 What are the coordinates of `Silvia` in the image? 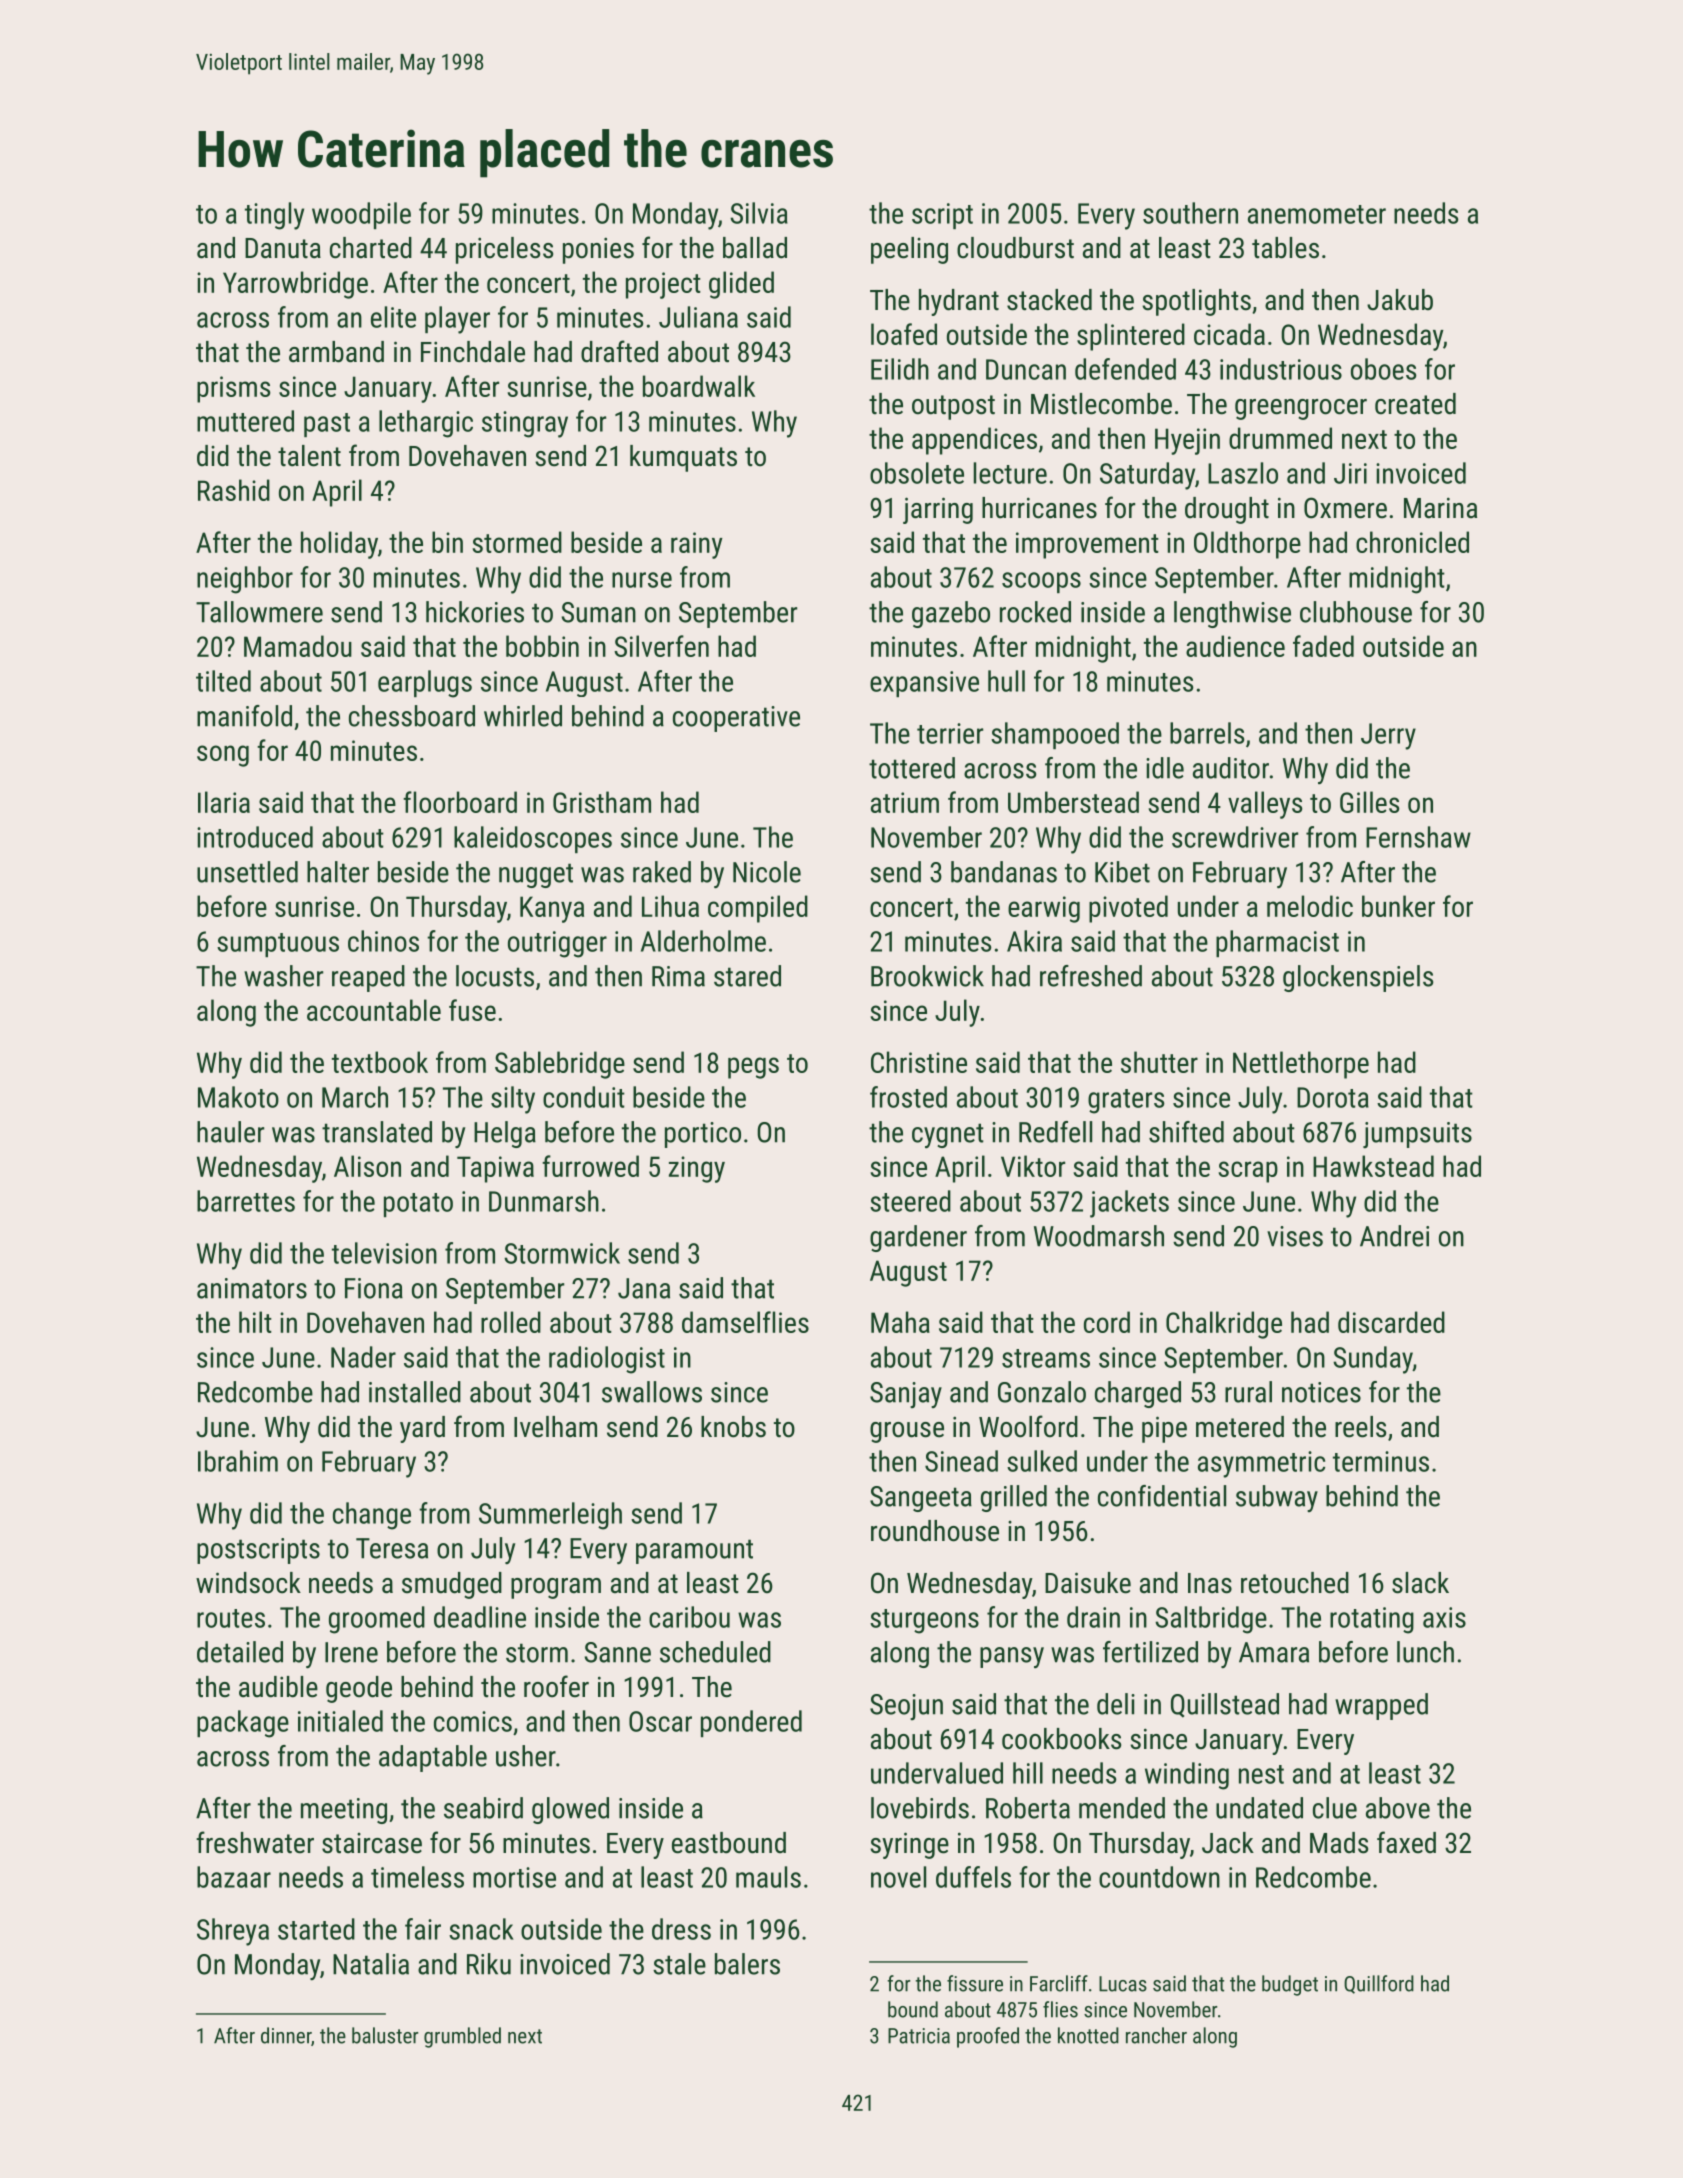 It's located at (759, 213).
